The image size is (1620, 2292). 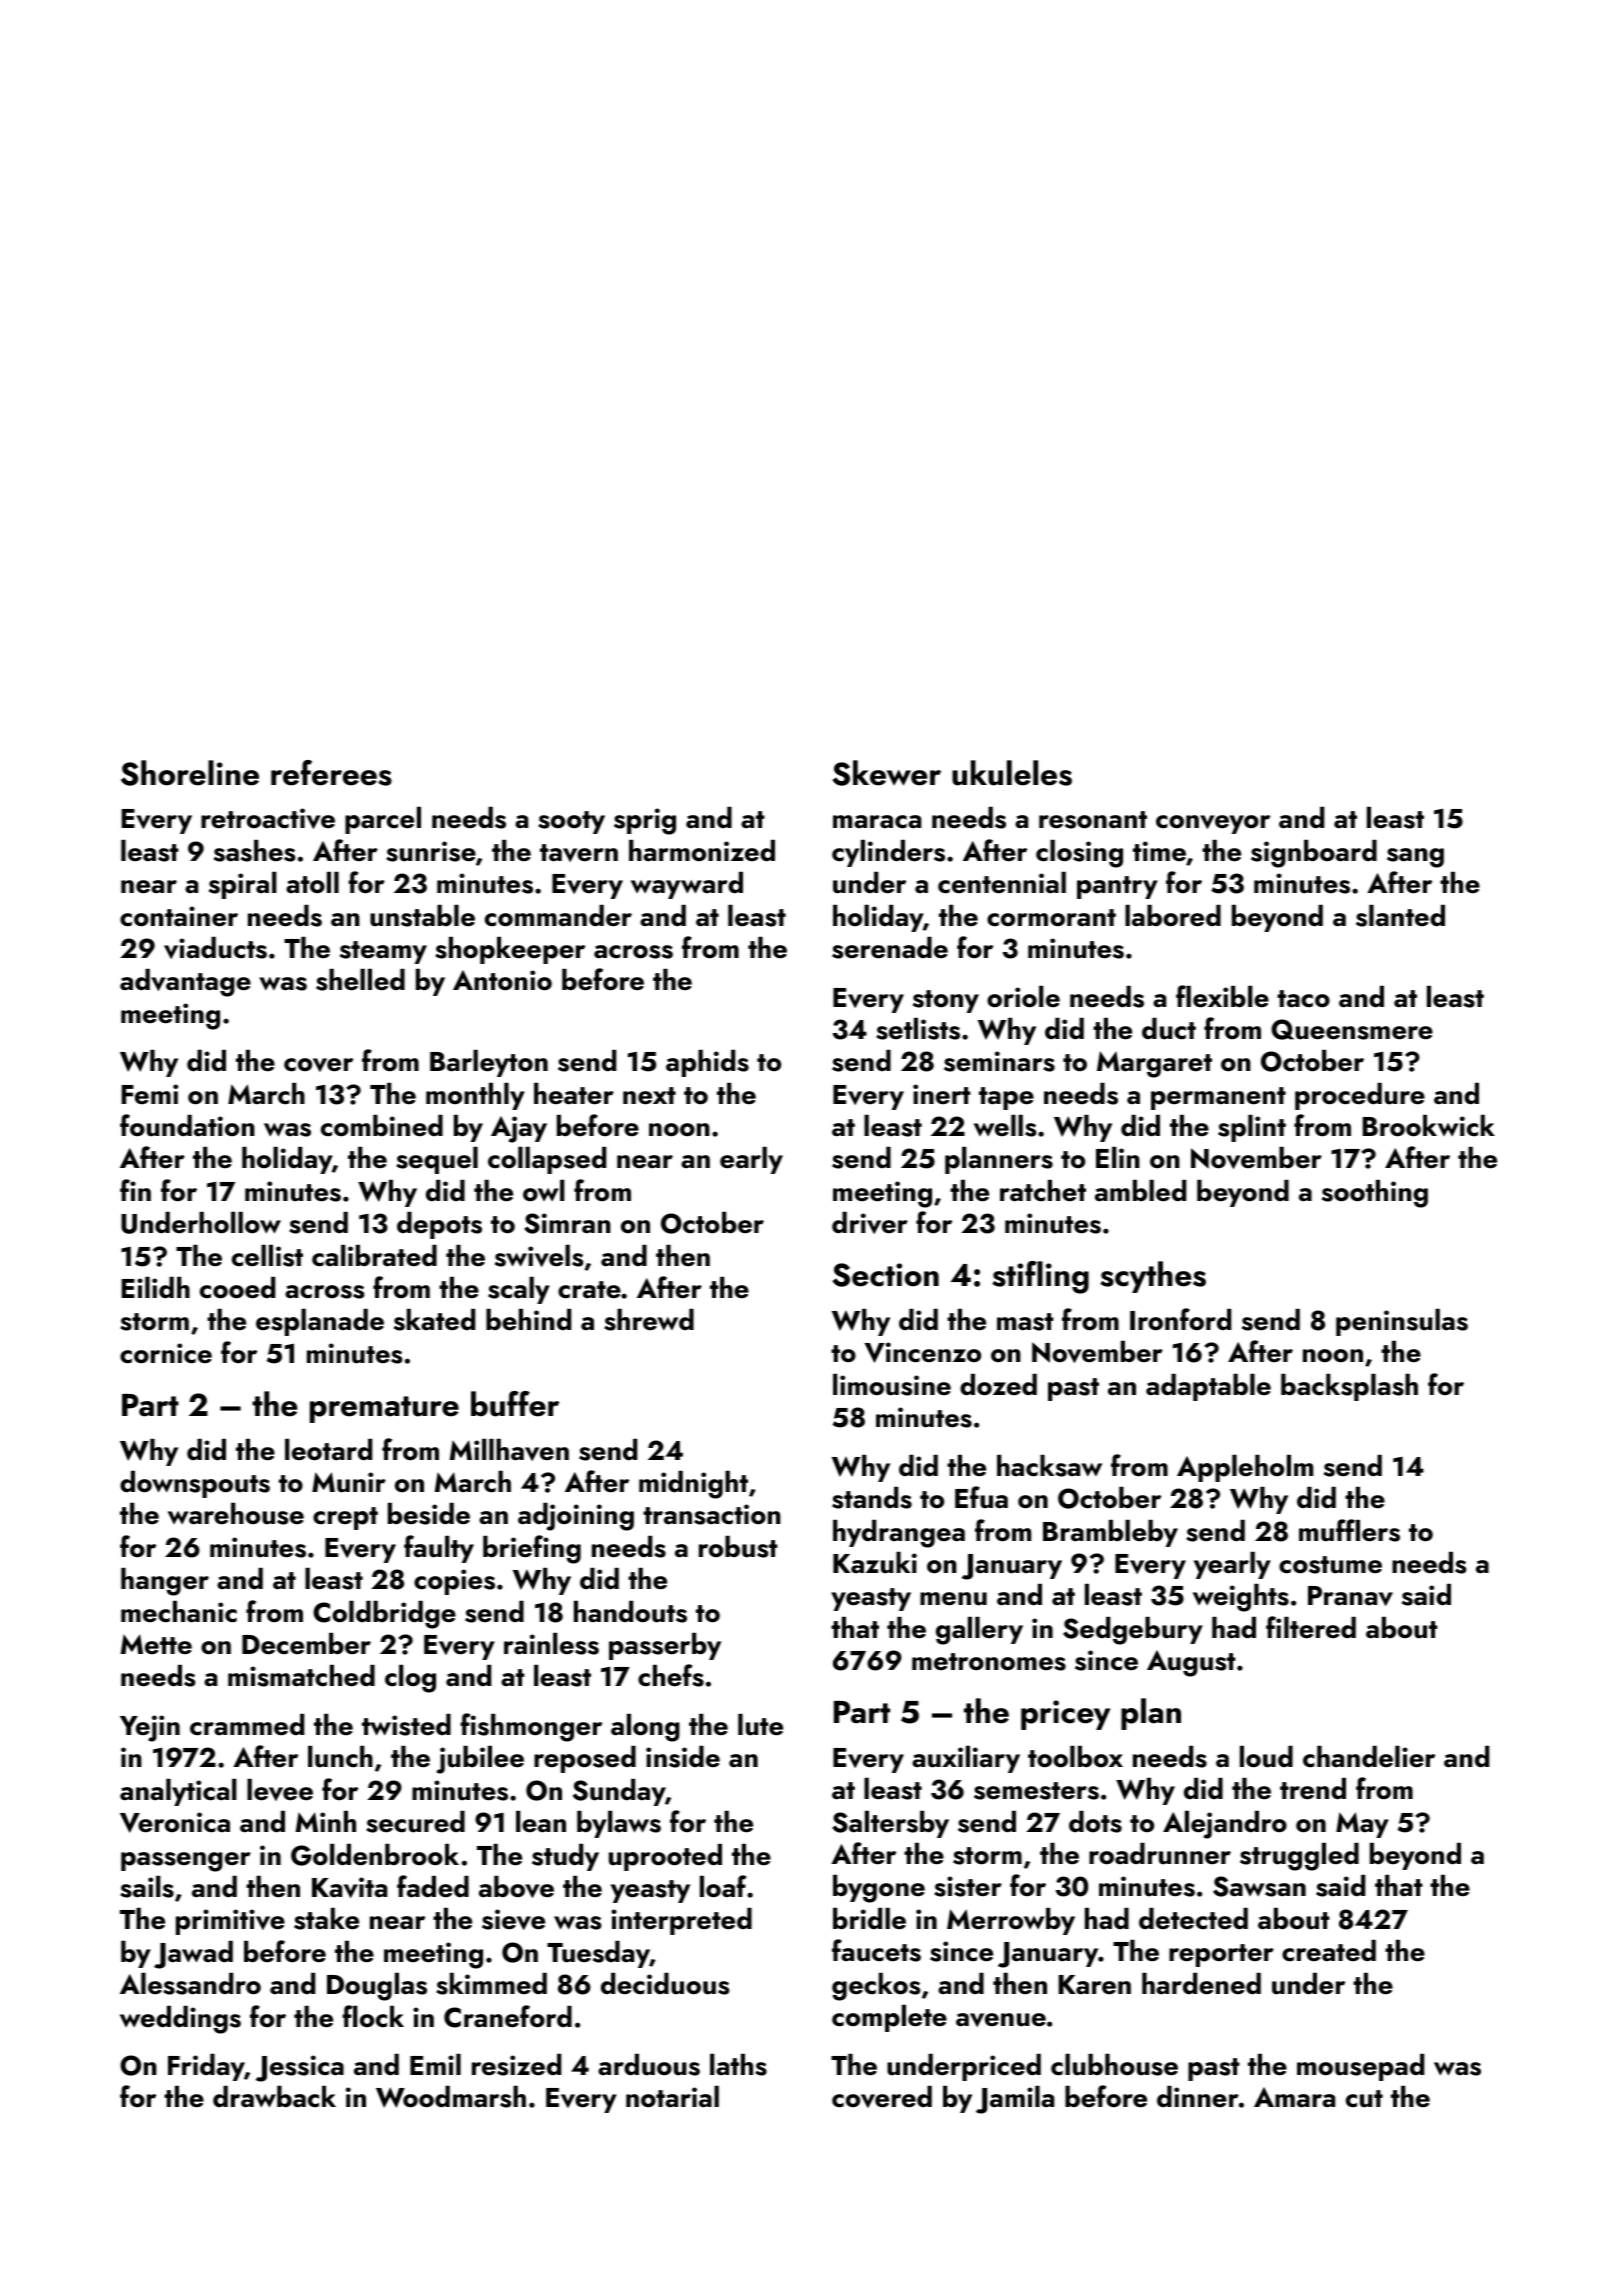 I want to click on skimmed, so click(x=491, y=1984).
